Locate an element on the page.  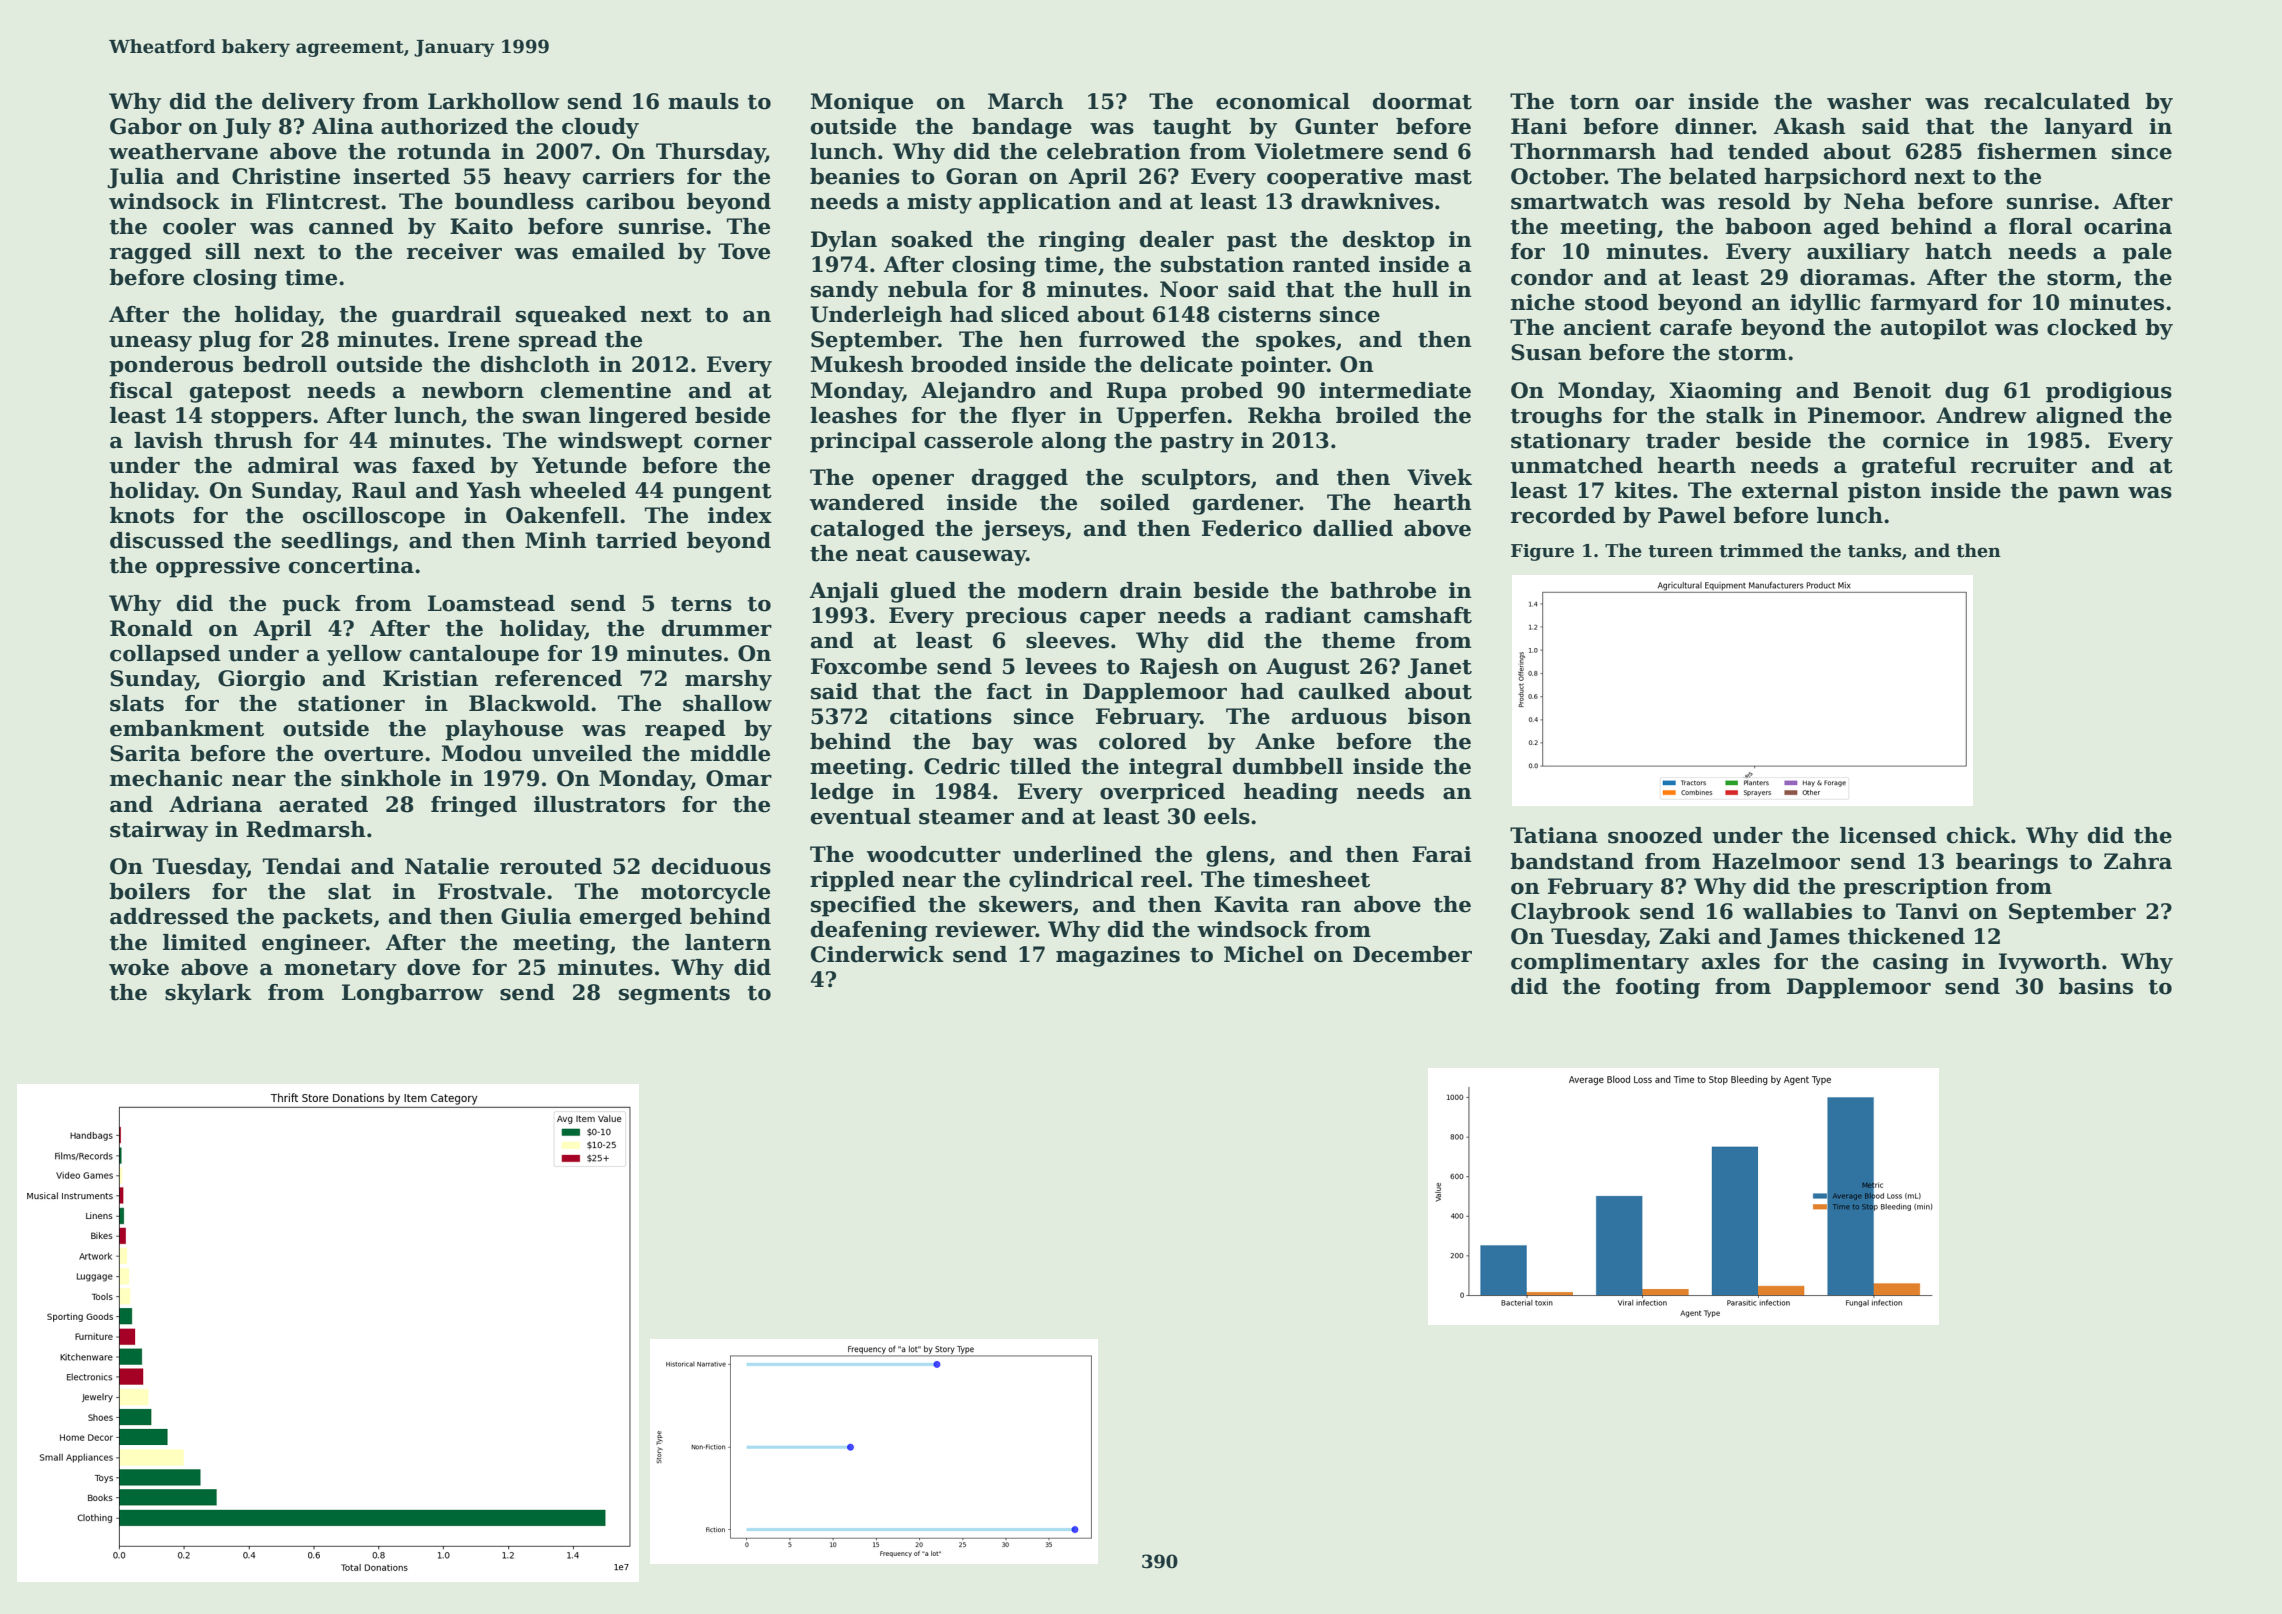
Oakenfell is located at coordinates (562, 515).
